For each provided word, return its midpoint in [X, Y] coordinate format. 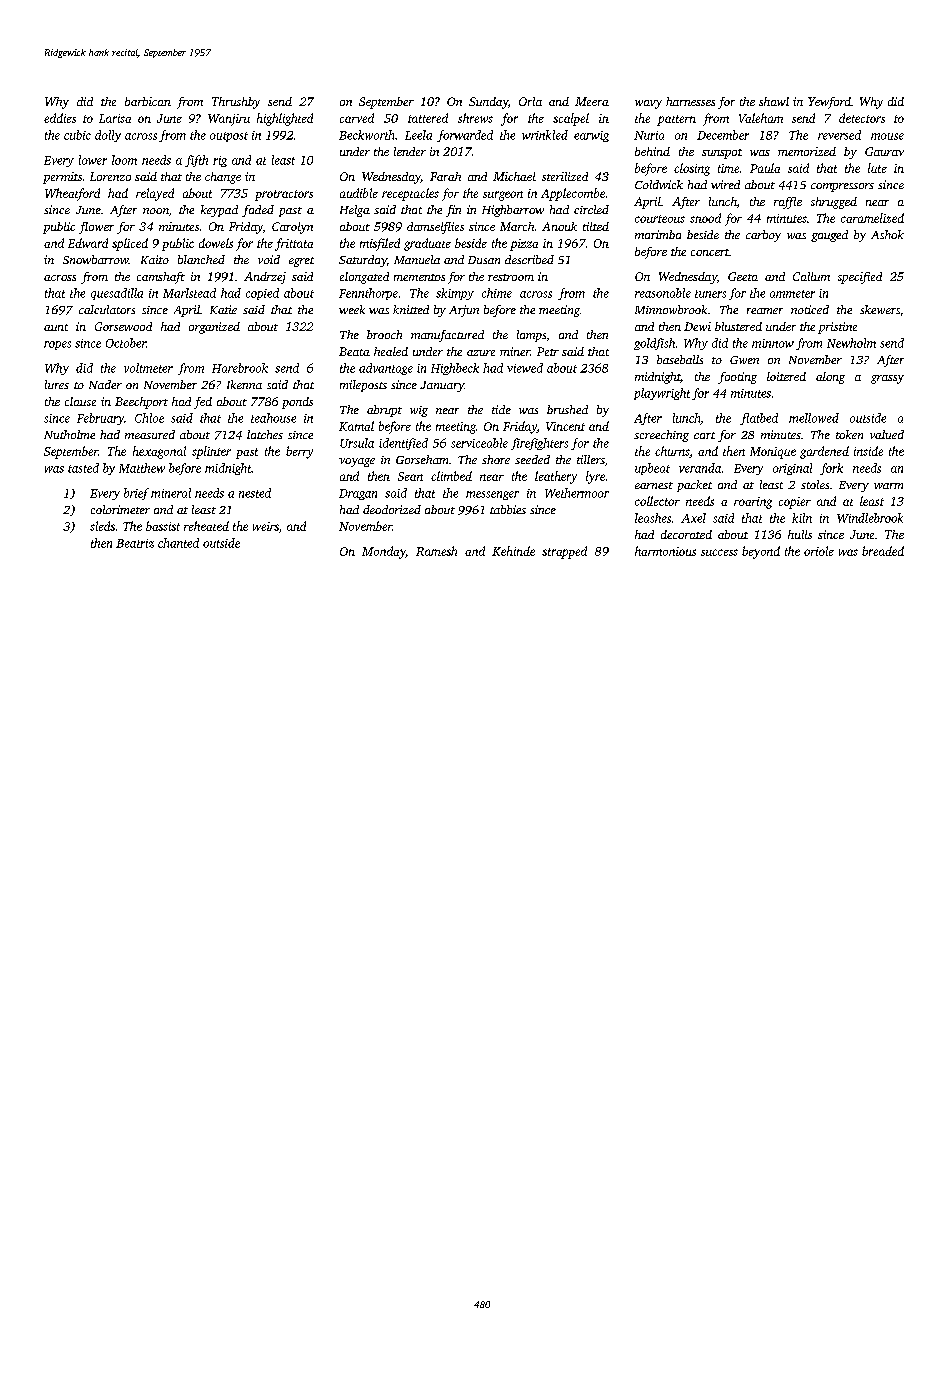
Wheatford [72, 194]
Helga [355, 211]
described [529, 259]
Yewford [829, 103]
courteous [660, 219]
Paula [765, 168]
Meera [592, 101]
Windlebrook [870, 518]
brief [136, 494]
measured [150, 434]
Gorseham [422, 459]
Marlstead [189, 293]
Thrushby [236, 103]
